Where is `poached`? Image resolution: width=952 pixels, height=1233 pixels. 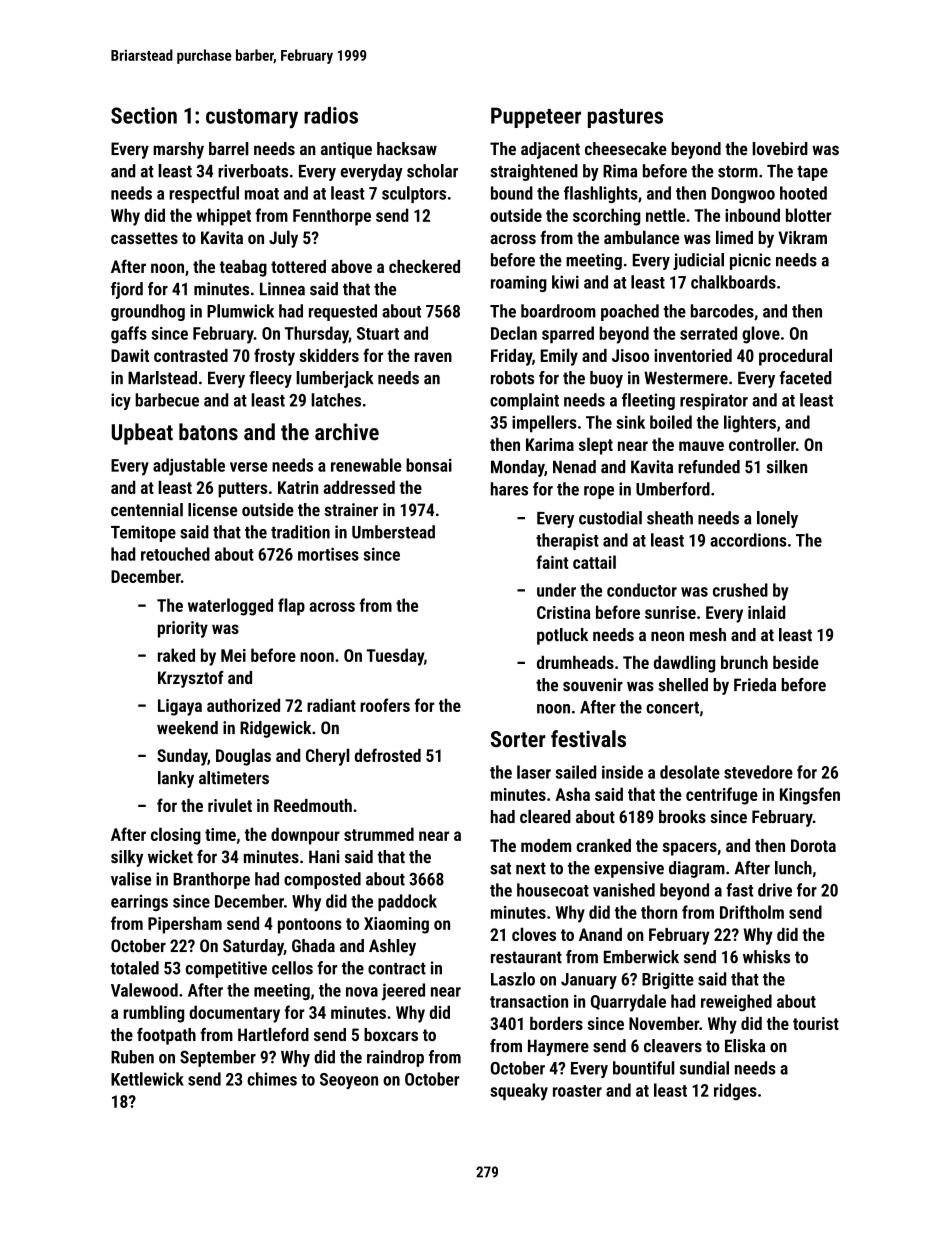 poached is located at coordinates (630, 312).
